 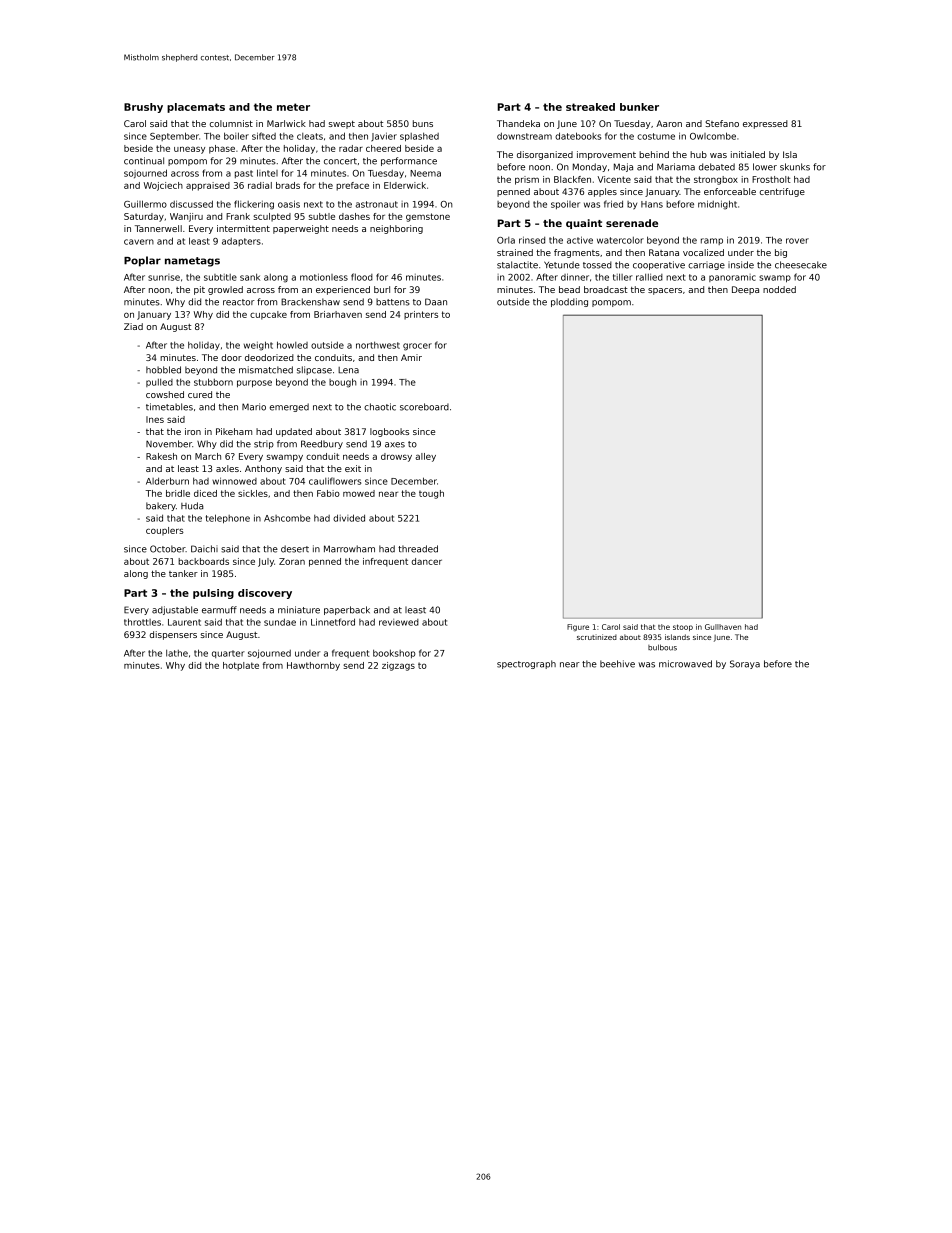 I want to click on prism, so click(x=527, y=180).
